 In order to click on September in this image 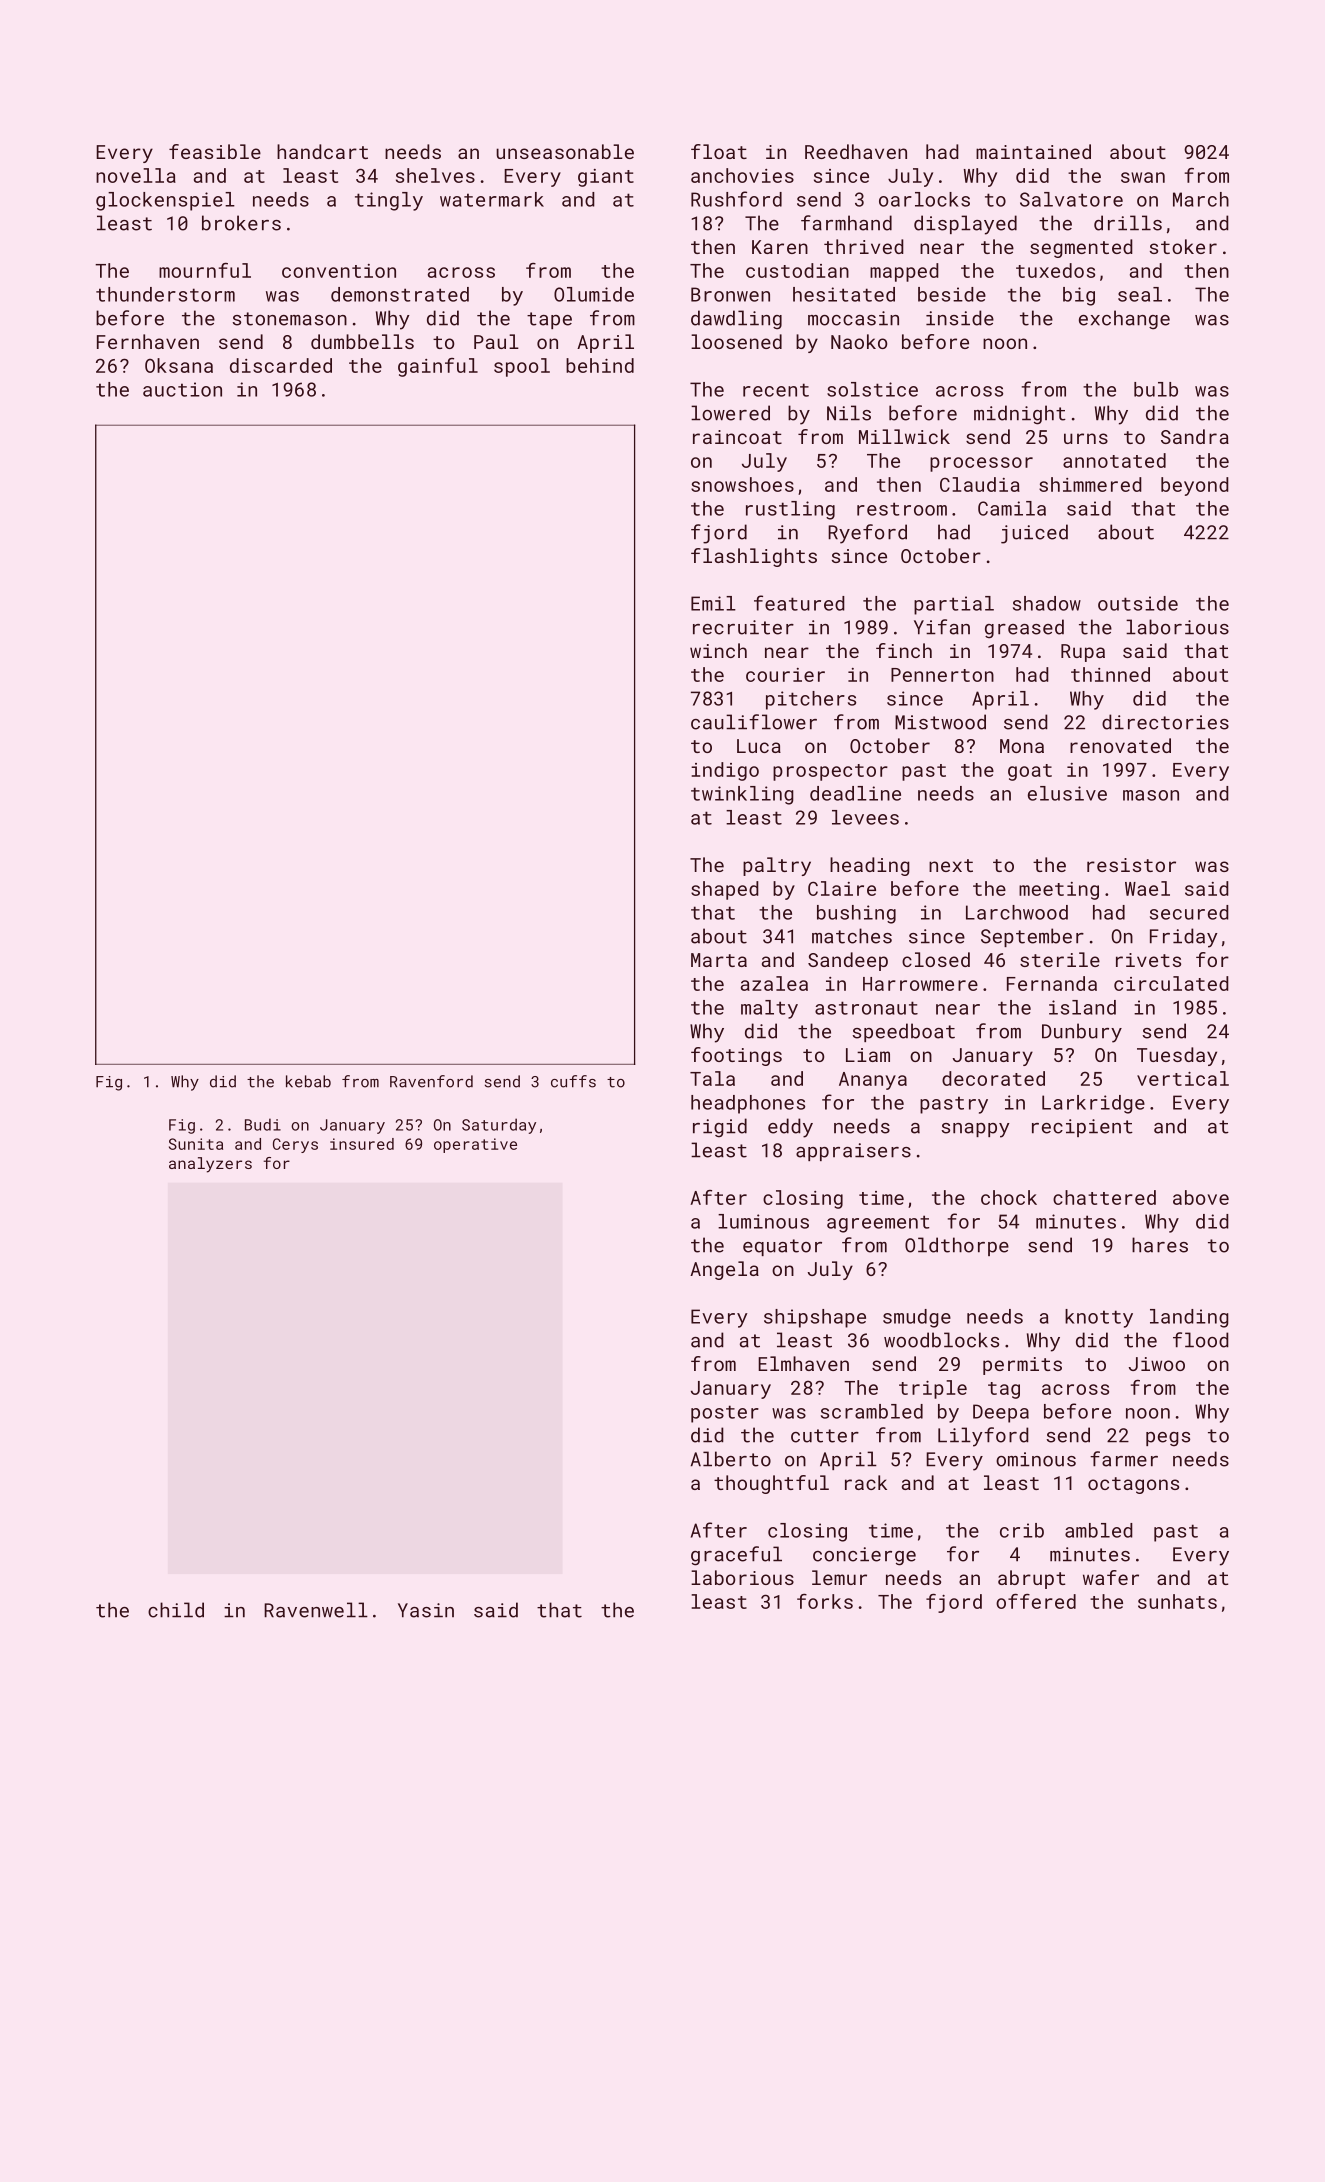, I will do `click(1032, 937)`.
